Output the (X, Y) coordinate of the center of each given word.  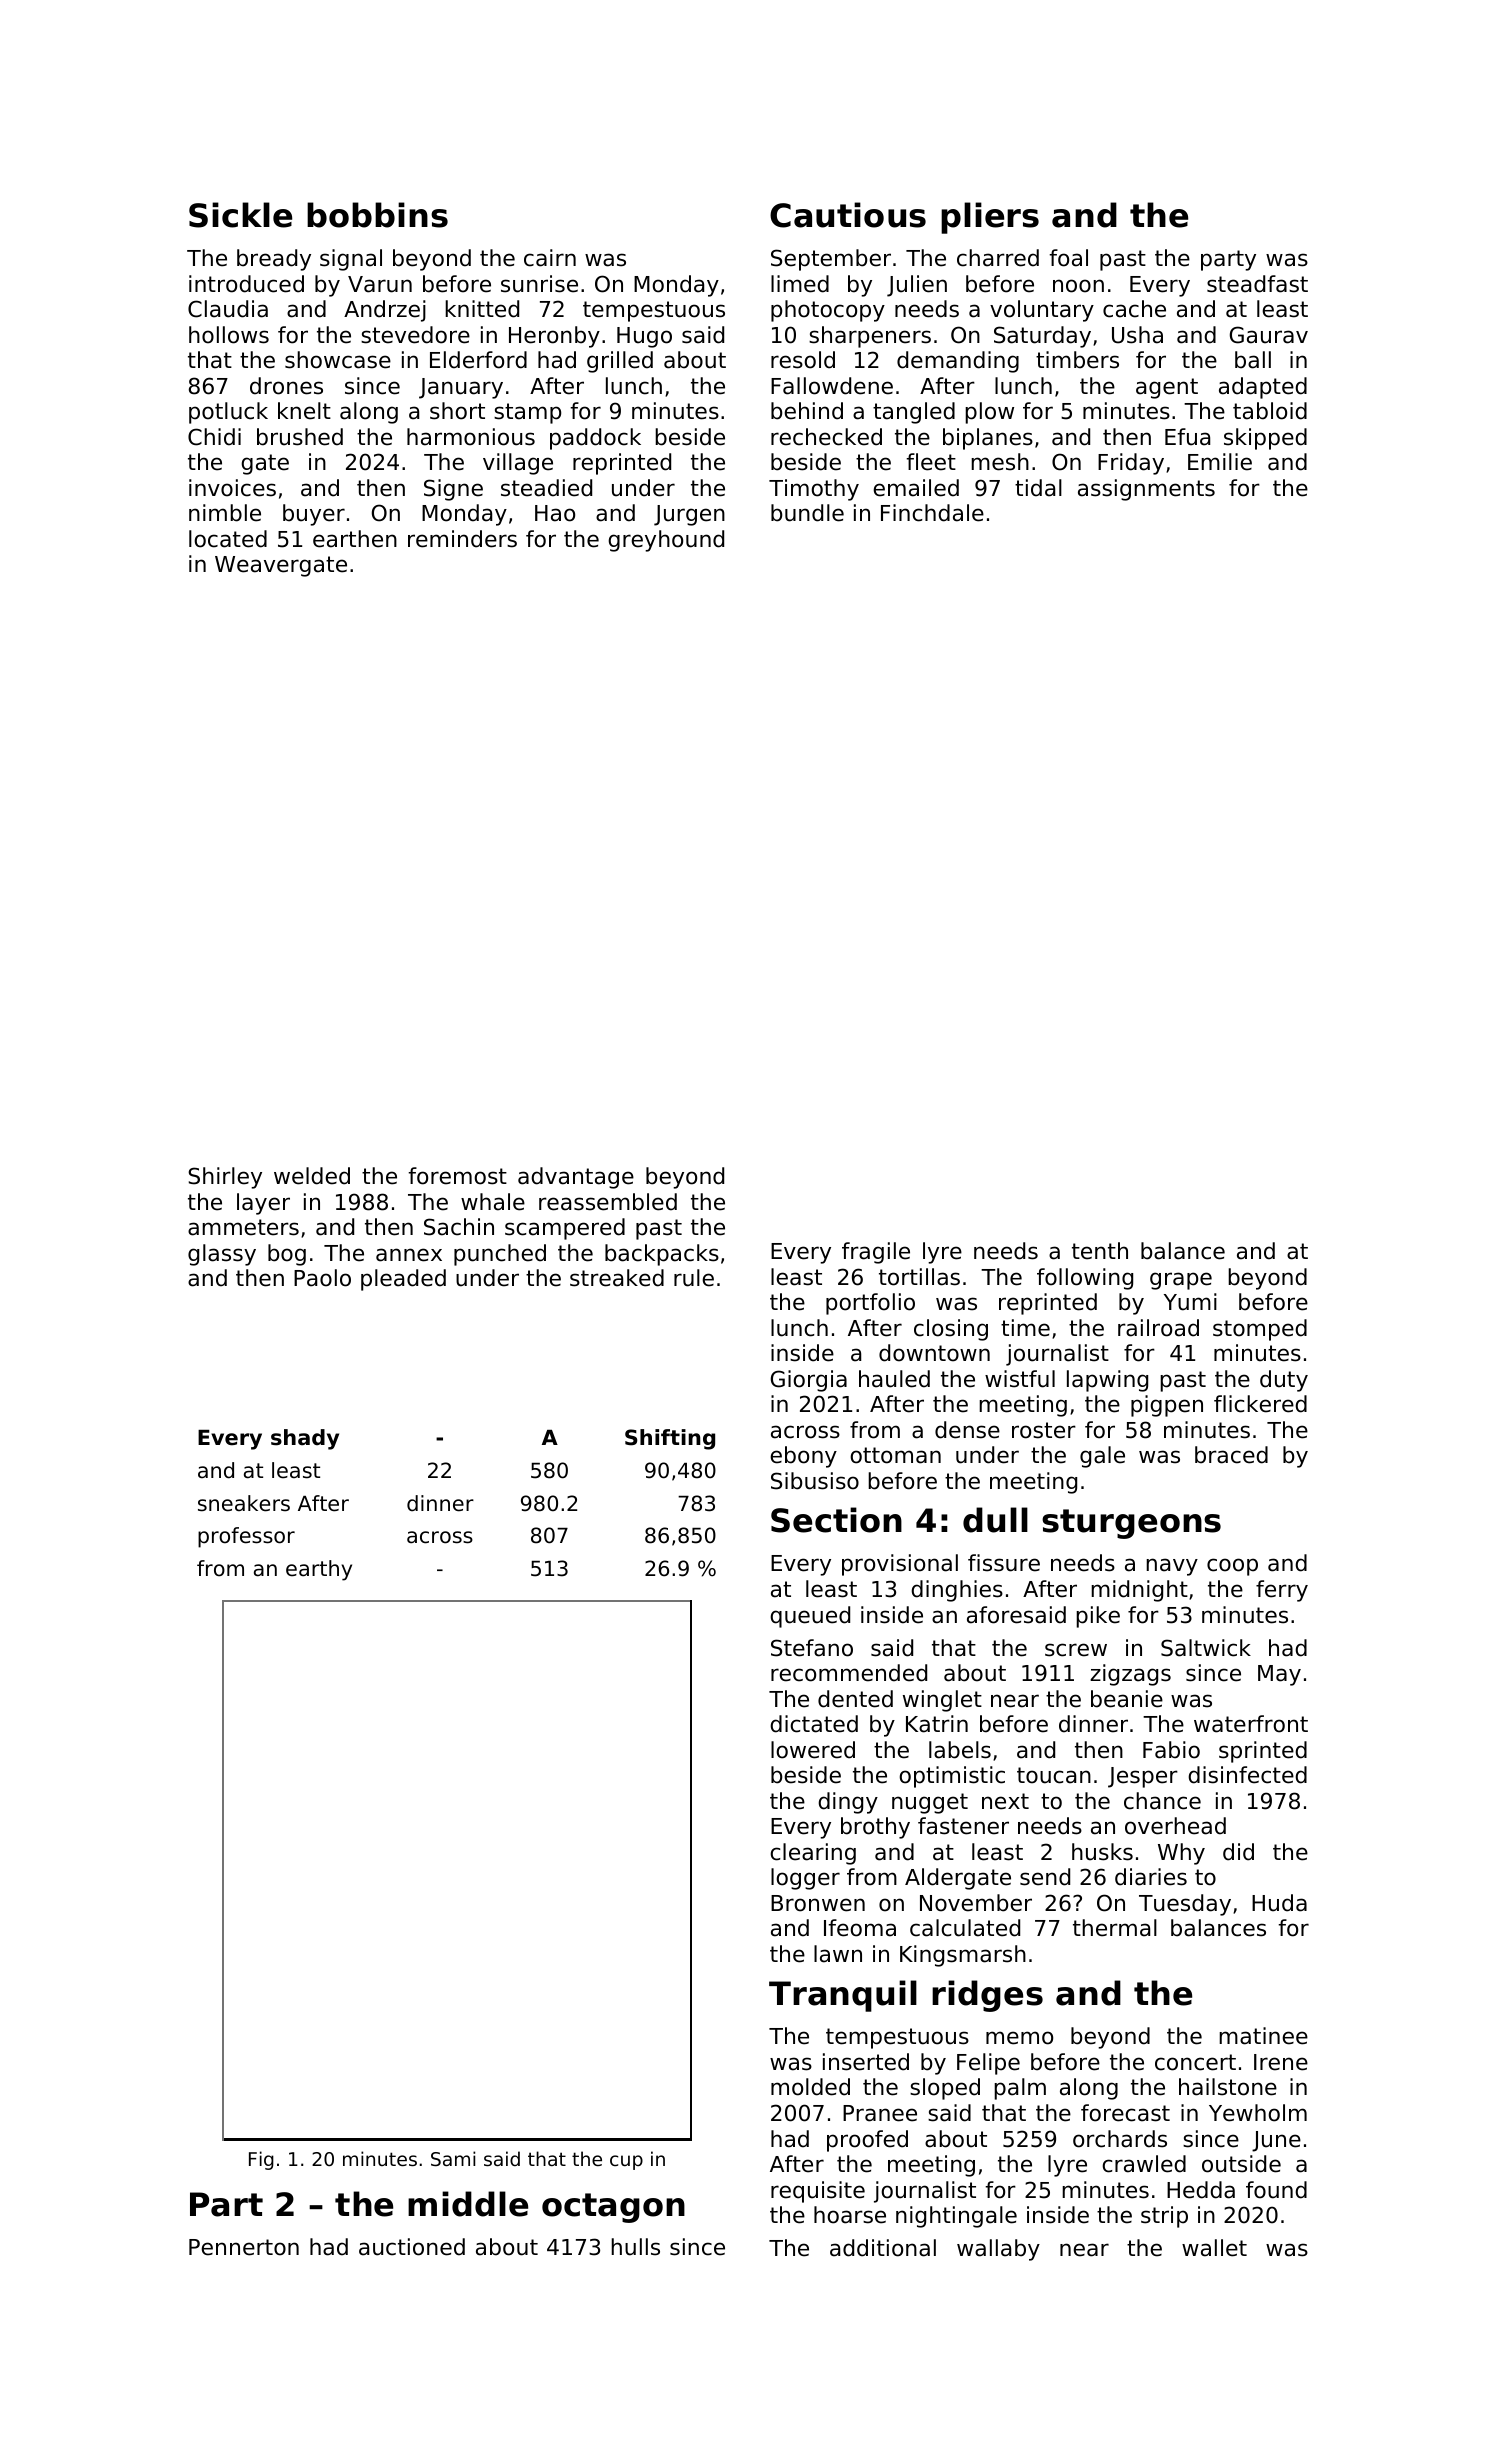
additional (883, 2248)
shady (305, 1439)
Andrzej (385, 311)
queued (810, 1617)
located (228, 539)
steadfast (1257, 284)
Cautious (848, 215)
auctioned (412, 2247)
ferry (1282, 1591)
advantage (576, 1178)
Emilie (1220, 462)
